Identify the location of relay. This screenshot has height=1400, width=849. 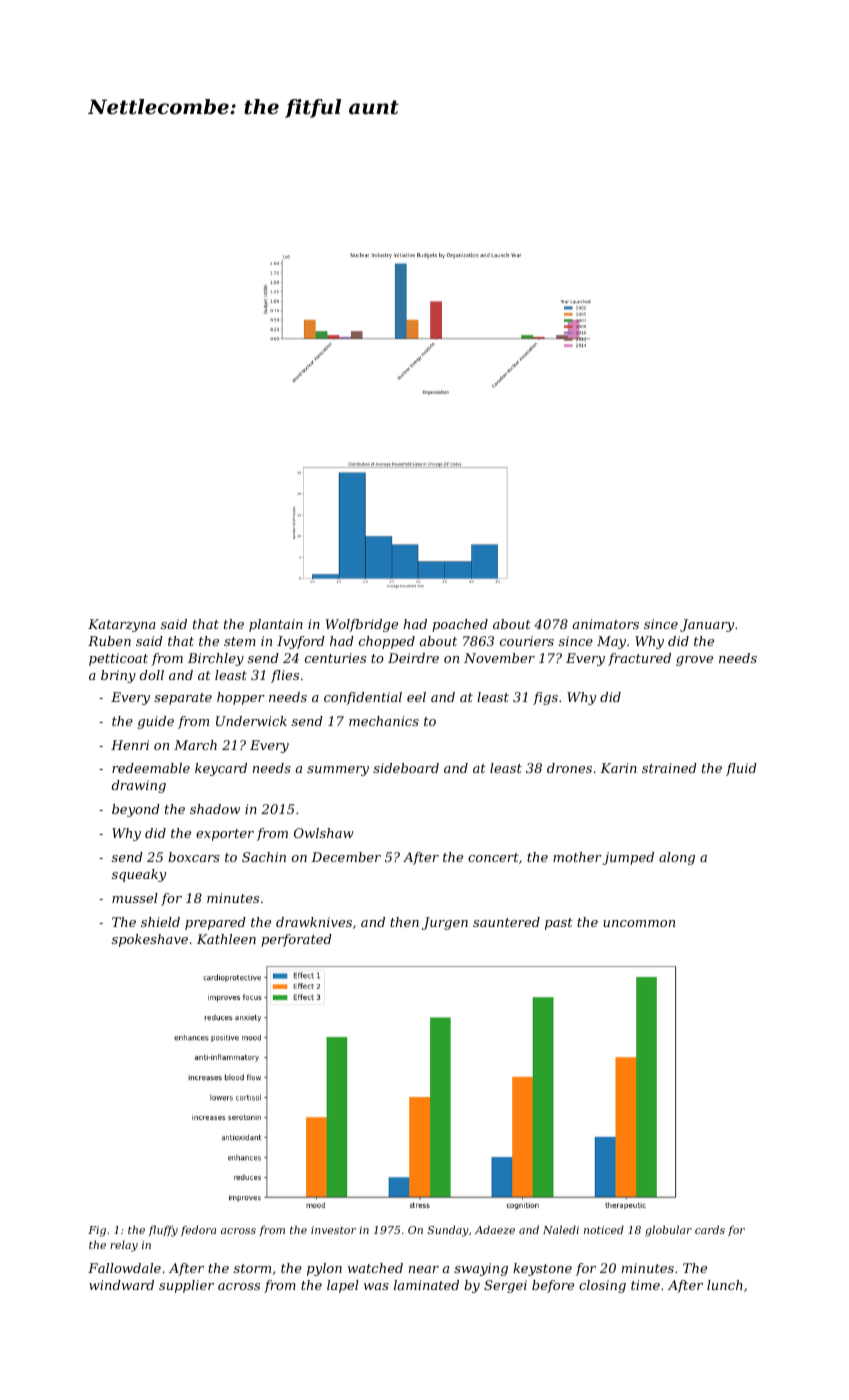
(124, 1246).
